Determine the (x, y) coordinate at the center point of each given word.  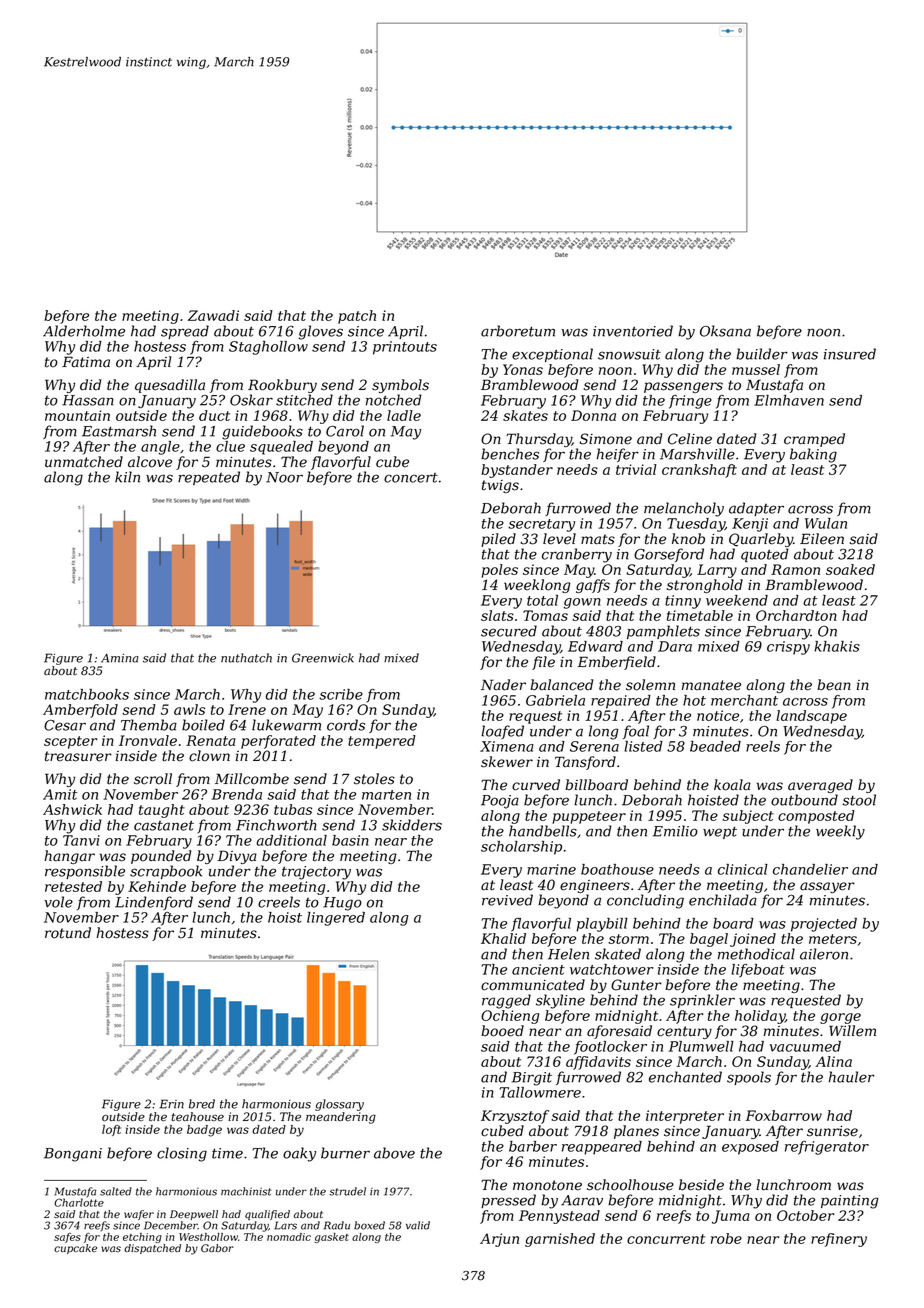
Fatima (86, 362)
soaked (850, 569)
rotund (68, 933)
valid (418, 1225)
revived (507, 900)
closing (182, 1154)
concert (411, 478)
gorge (840, 1018)
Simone (606, 439)
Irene (247, 709)
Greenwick (323, 658)
